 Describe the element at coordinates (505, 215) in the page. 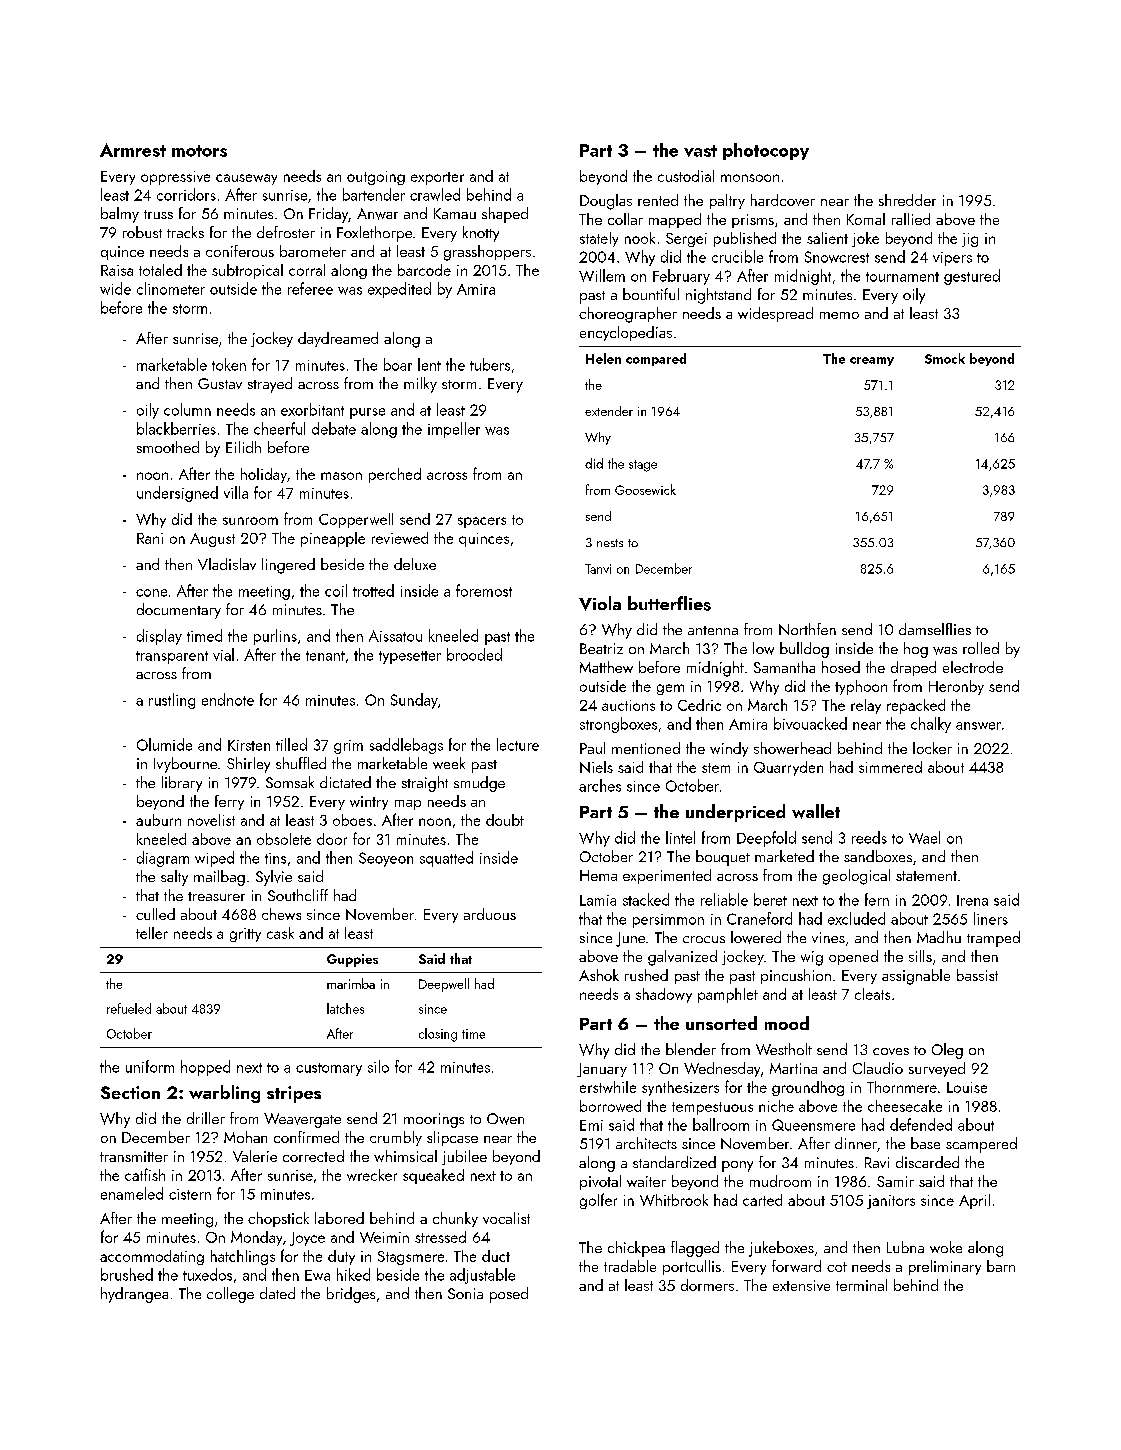

I see `shaped` at that location.
